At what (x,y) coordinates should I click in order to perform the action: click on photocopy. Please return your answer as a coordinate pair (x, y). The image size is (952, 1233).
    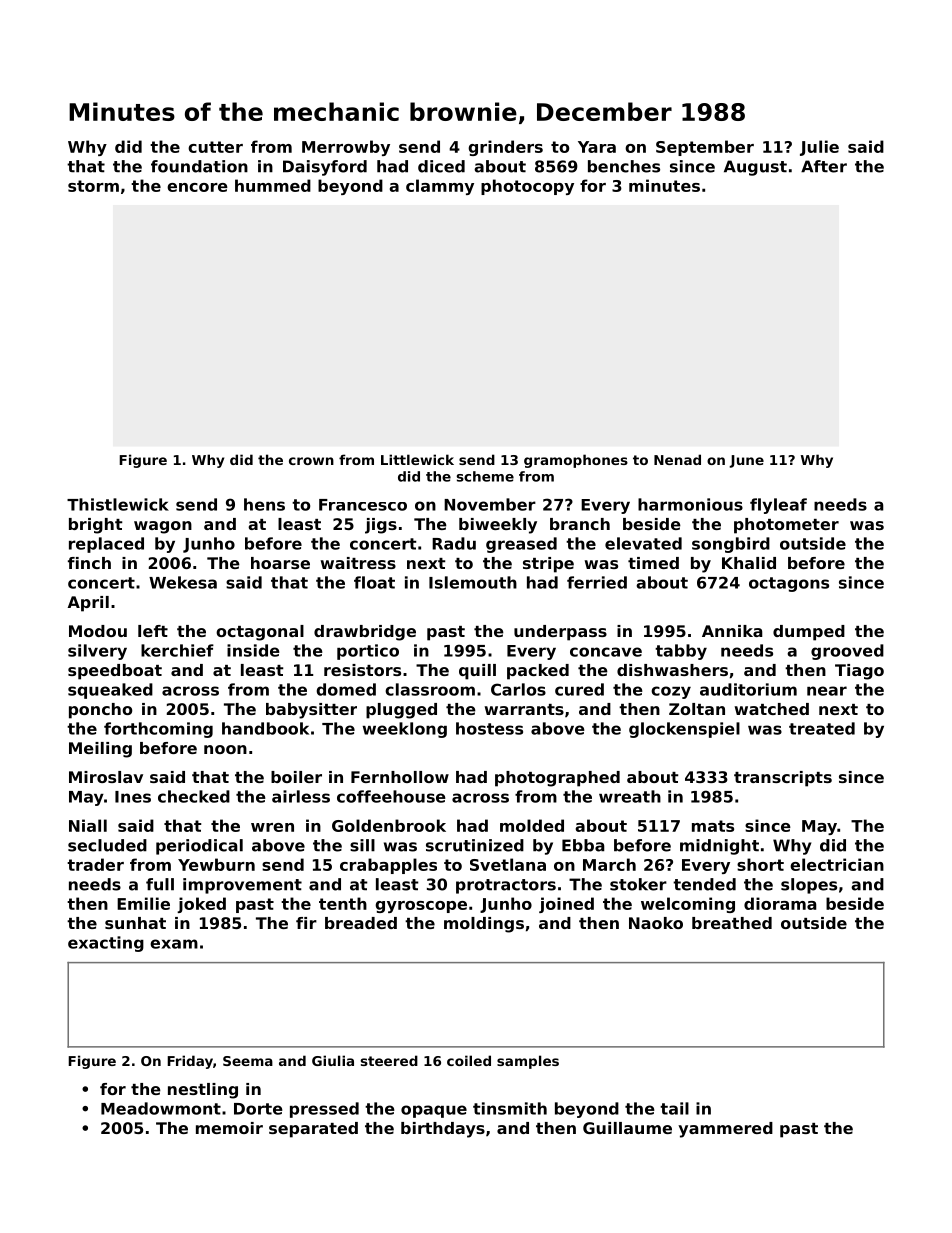
    Looking at the image, I should click on (527, 187).
